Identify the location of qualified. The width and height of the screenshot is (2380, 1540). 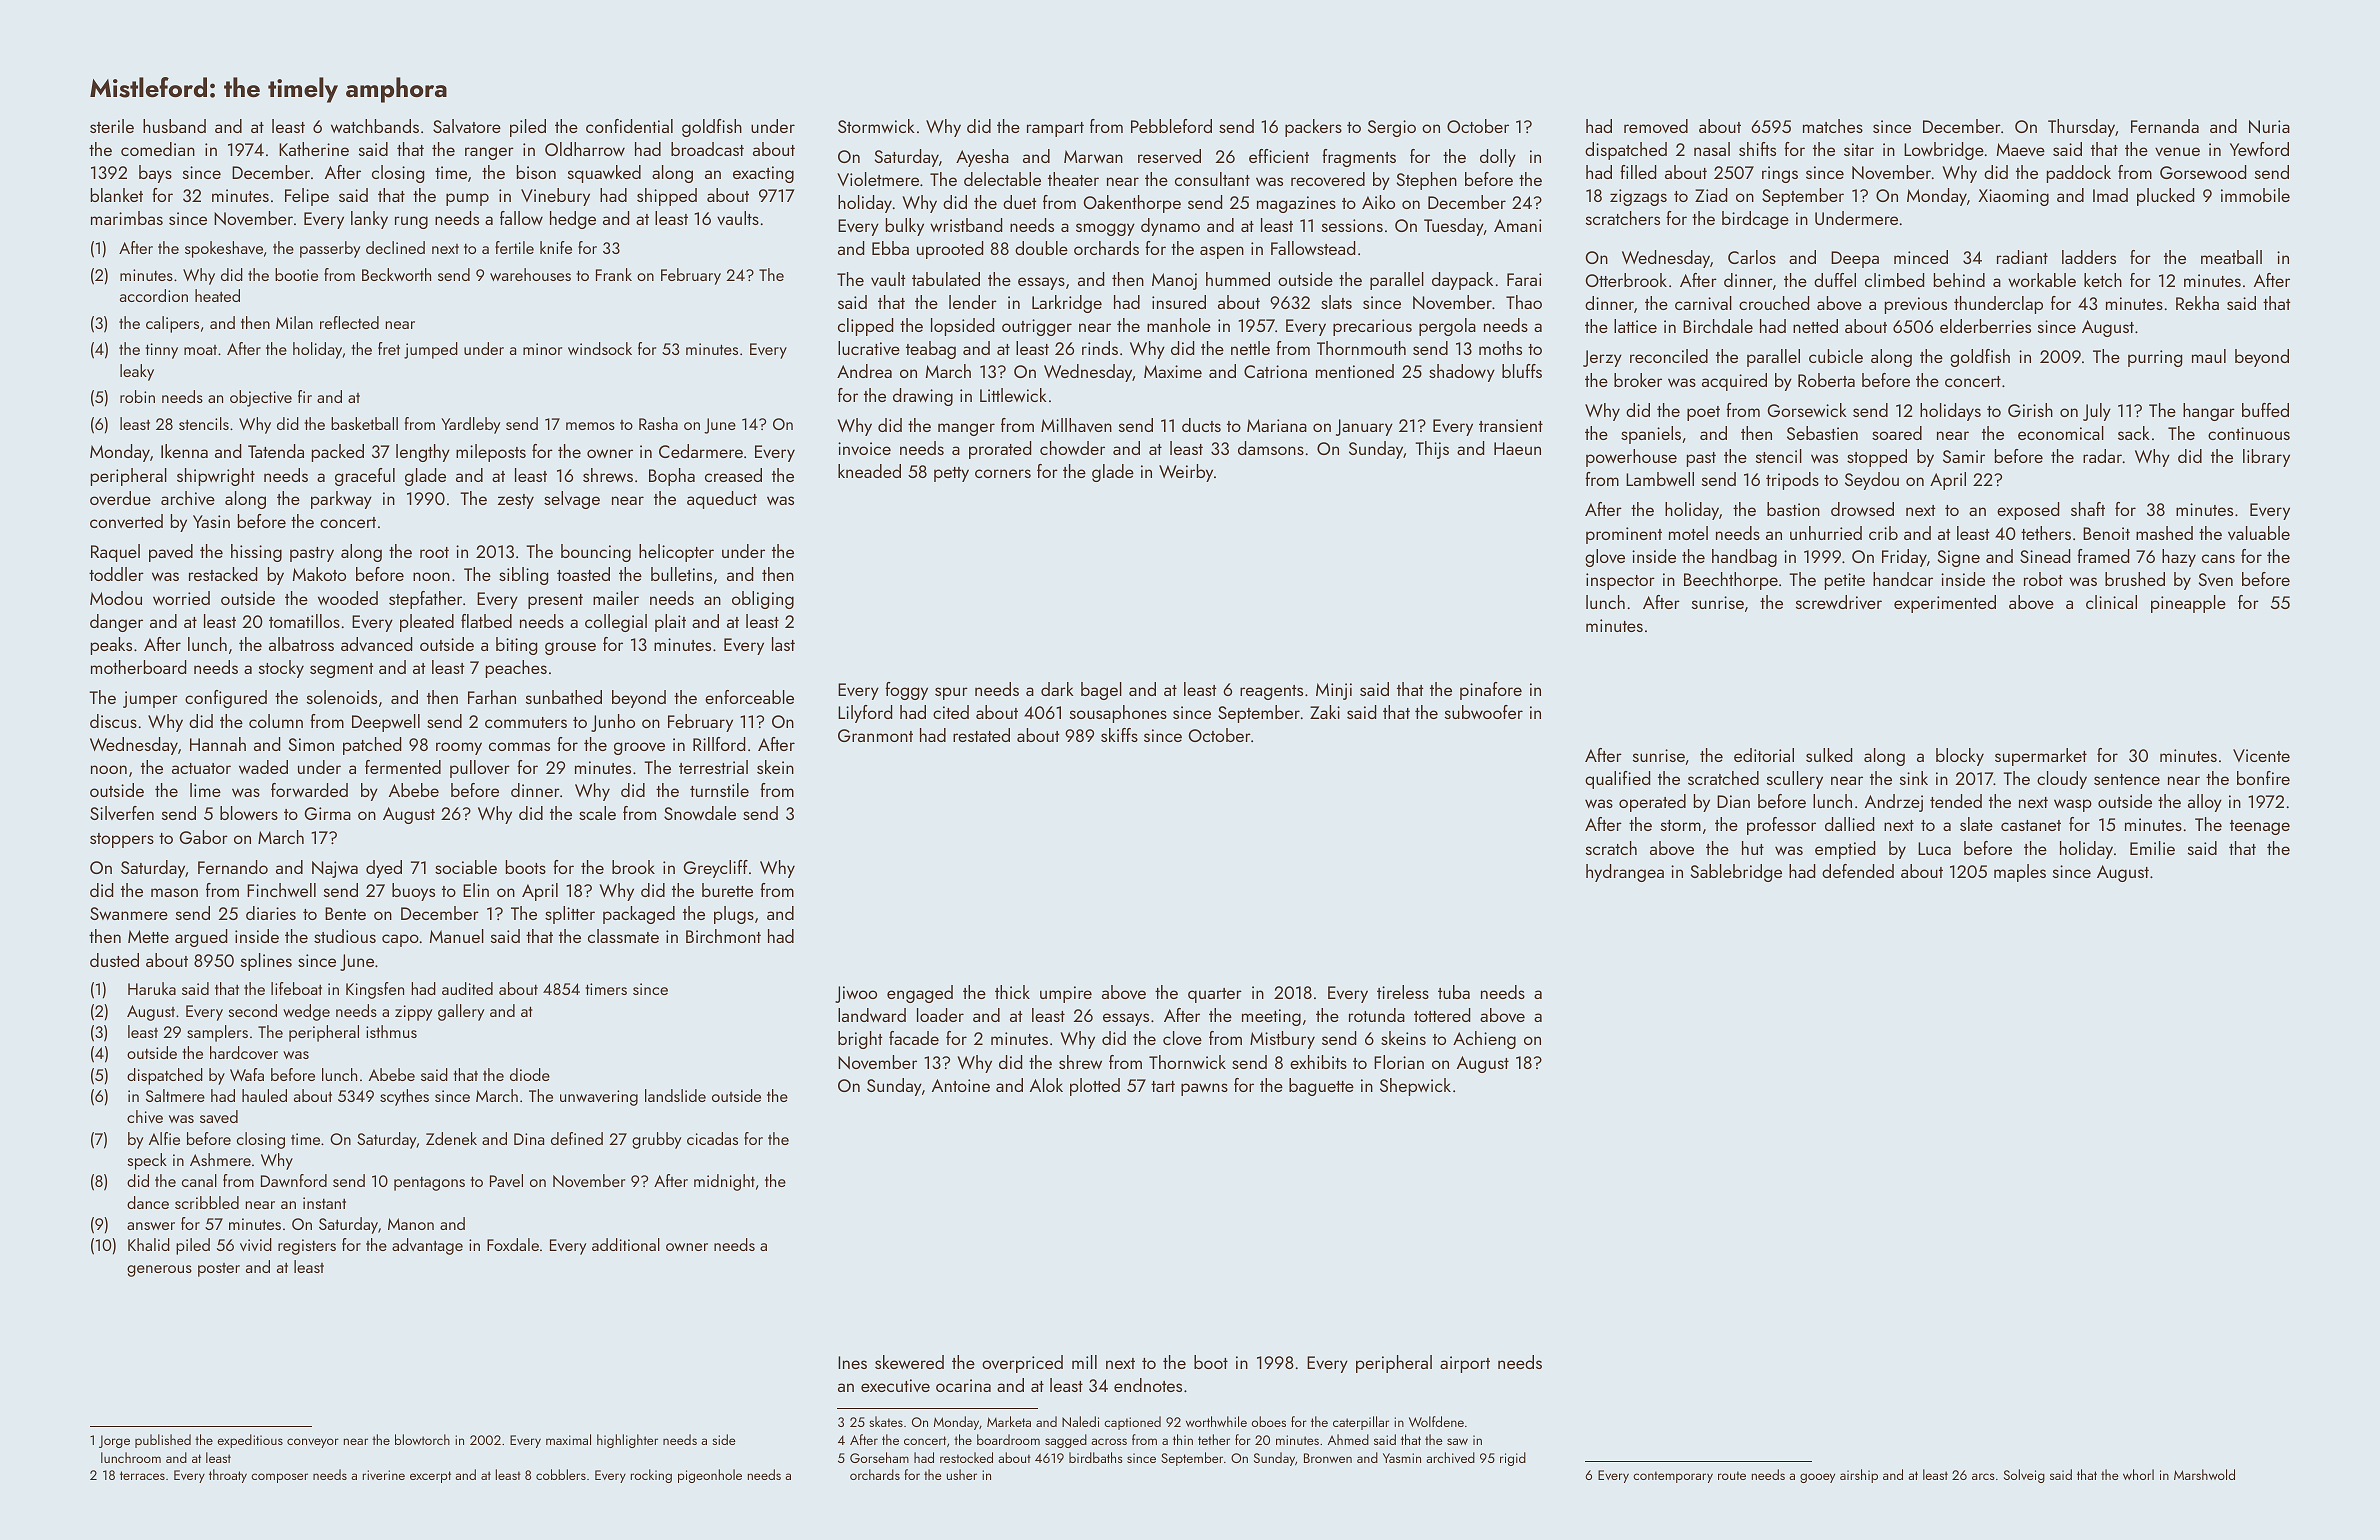
(1618, 780).
